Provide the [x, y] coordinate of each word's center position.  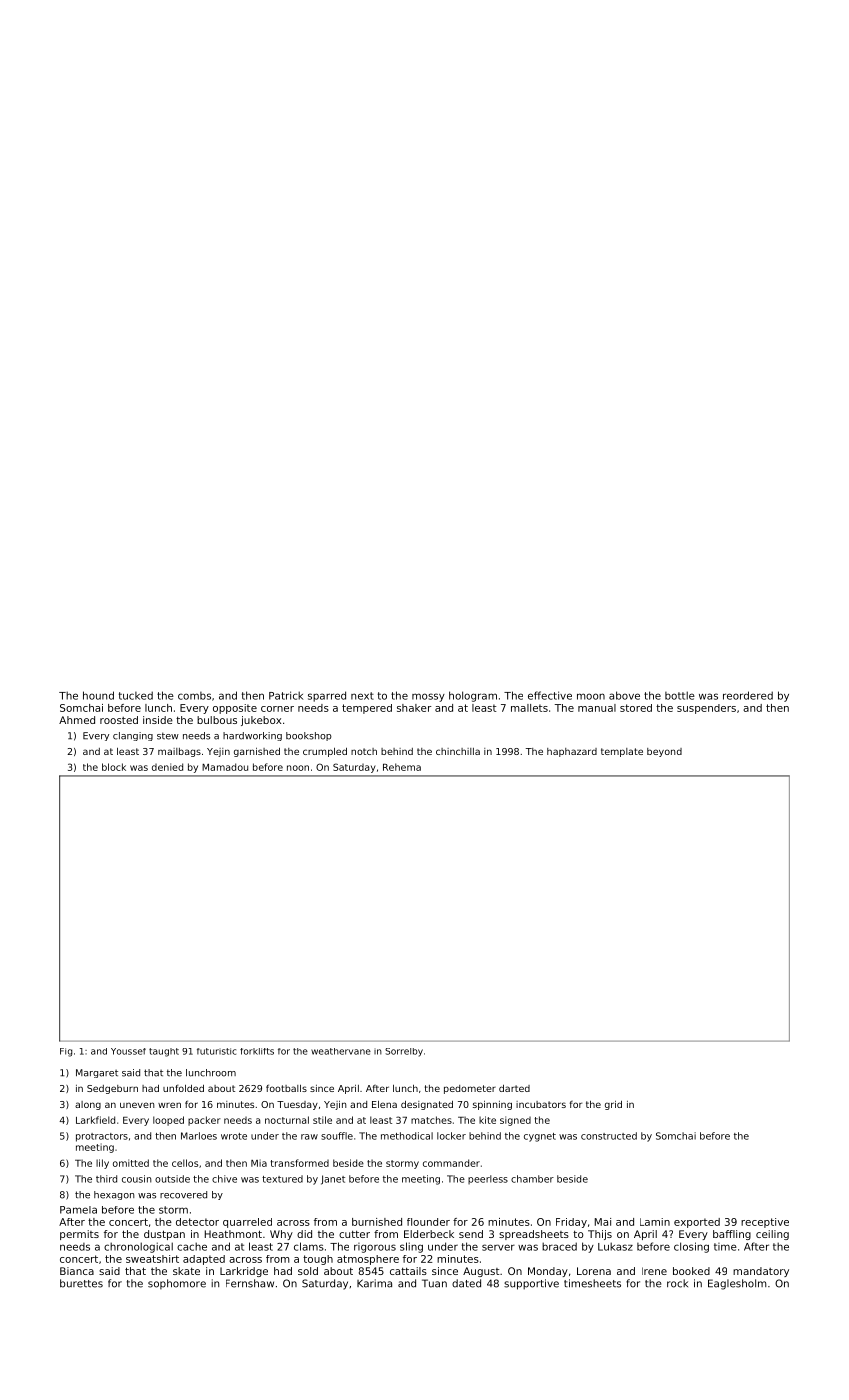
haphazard [572, 752]
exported [697, 1223]
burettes [81, 1283]
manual [597, 708]
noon [298, 768]
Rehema [402, 767]
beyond [664, 752]
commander [451, 1163]
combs [194, 696]
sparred [327, 696]
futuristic [216, 1051]
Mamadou [225, 767]
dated [466, 1283]
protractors [102, 1137]
